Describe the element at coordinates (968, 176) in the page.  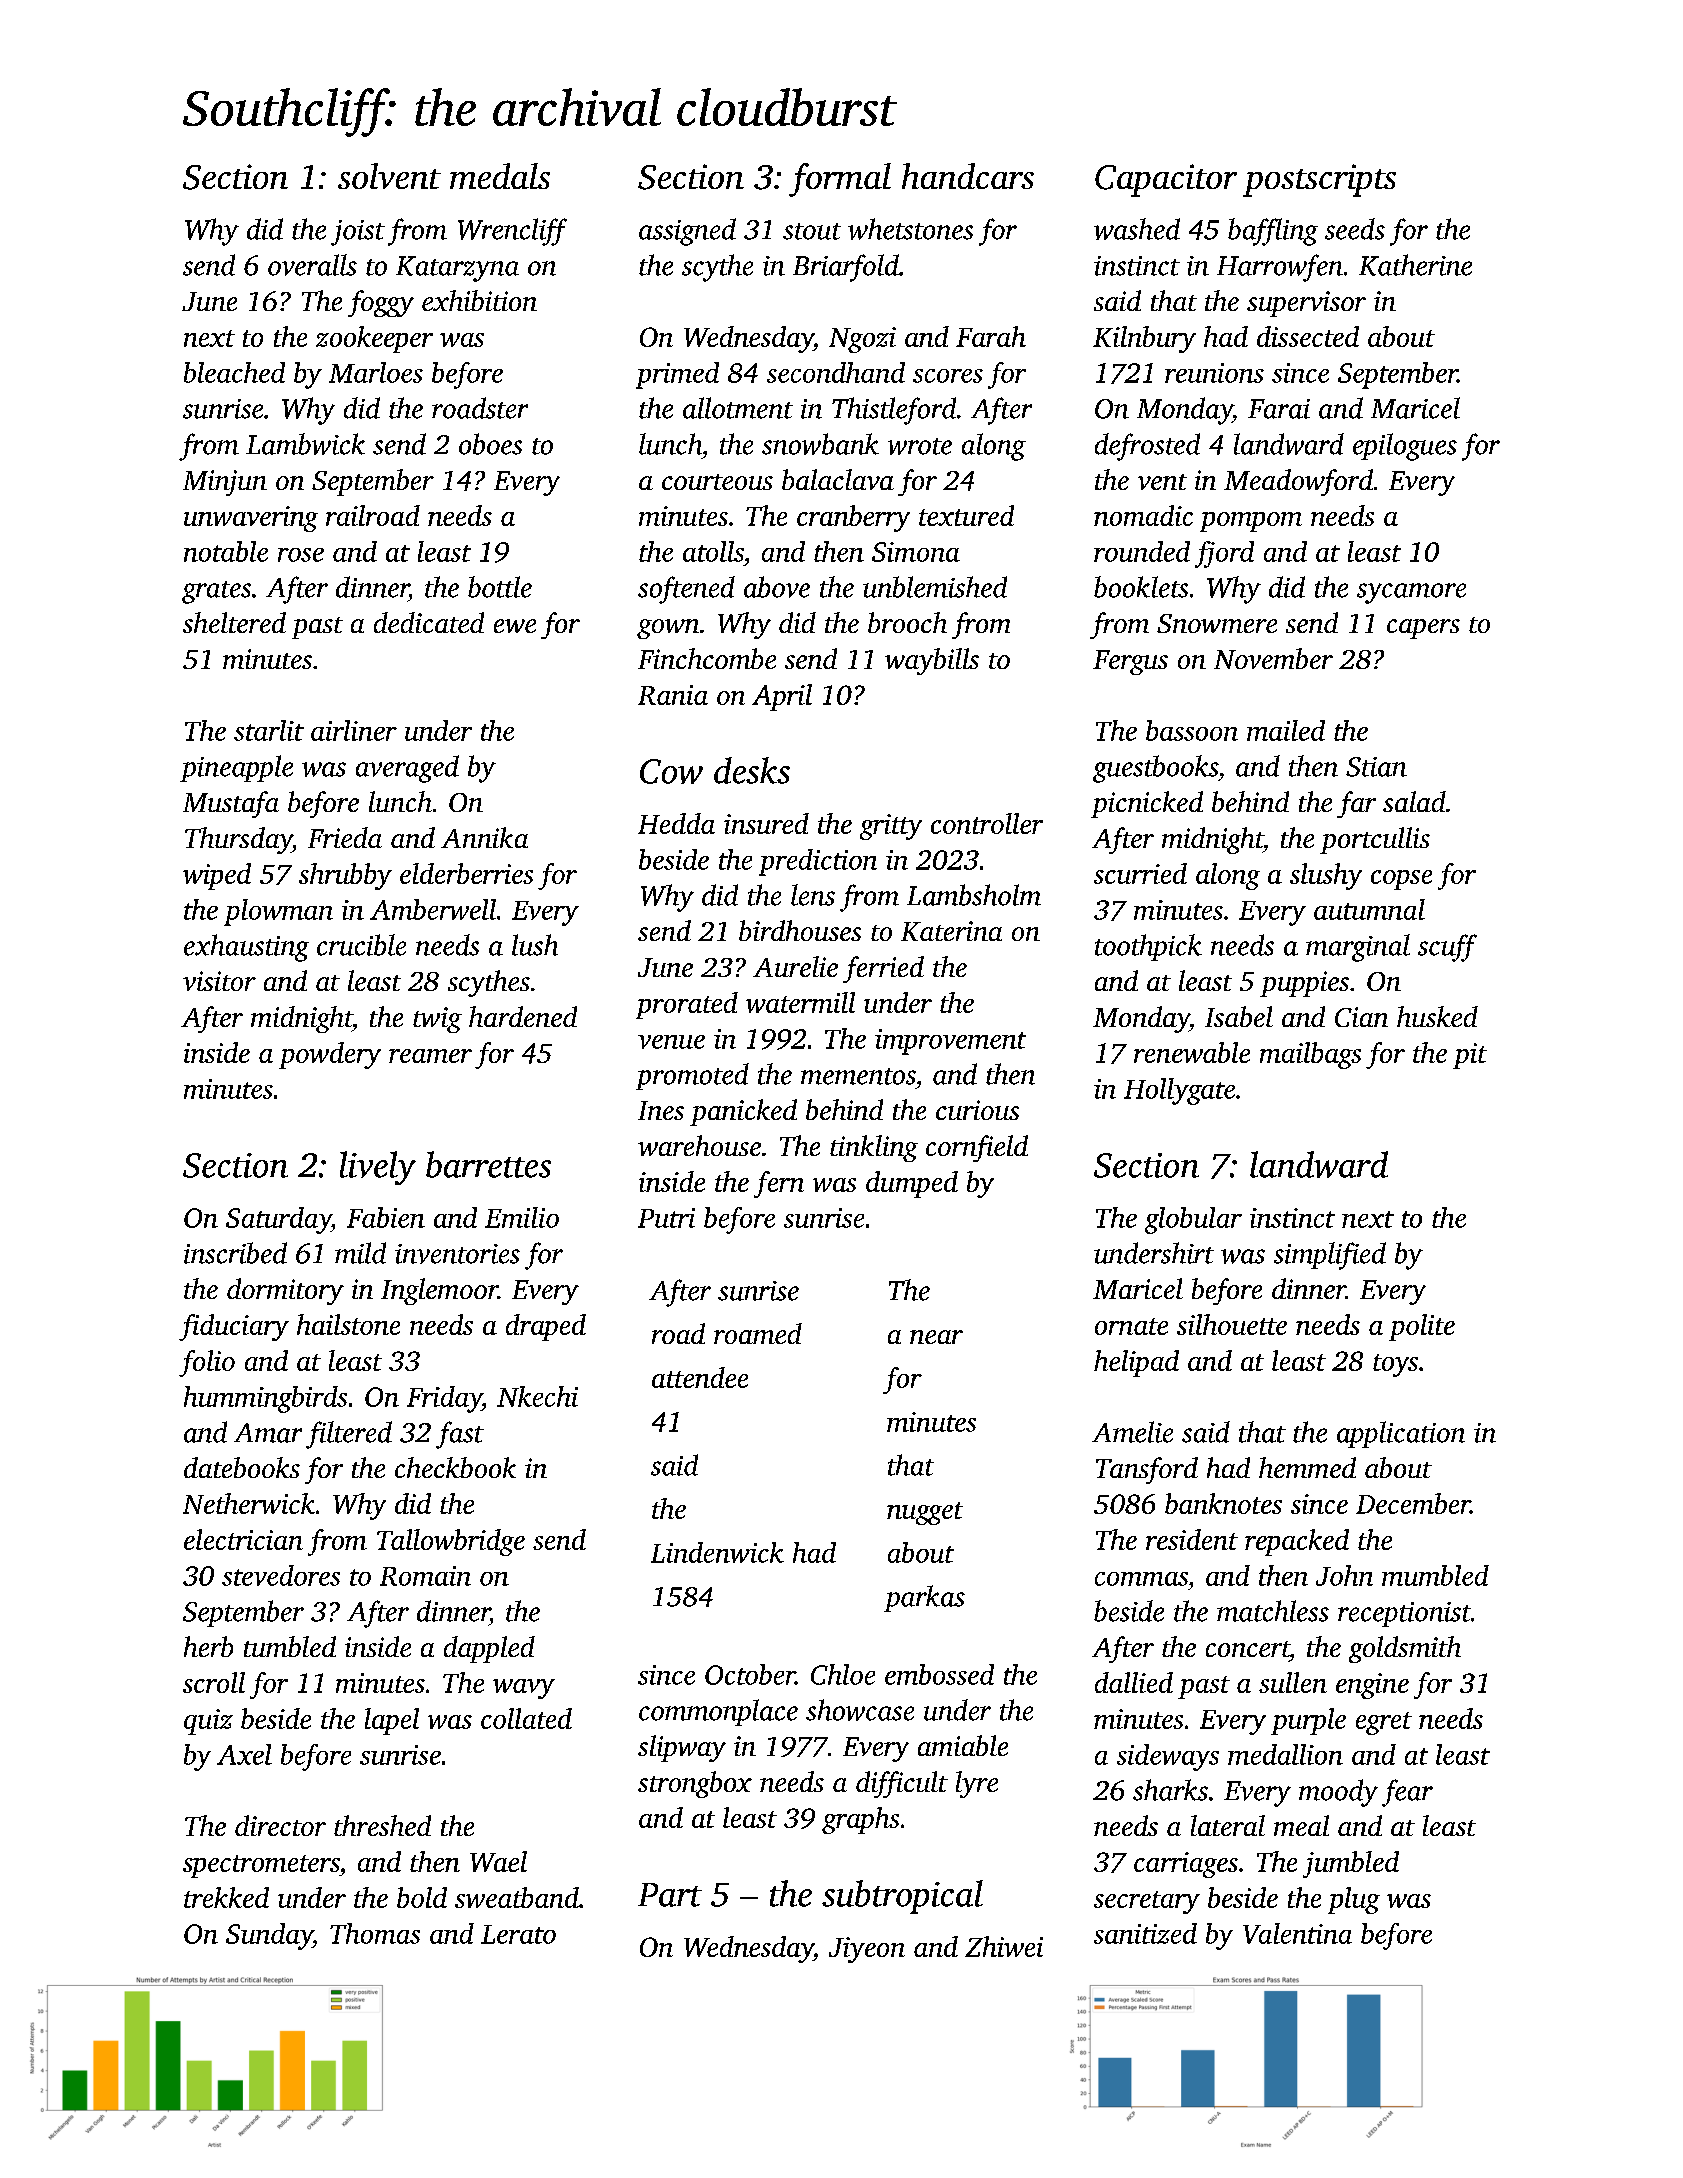
I see `handcars` at that location.
